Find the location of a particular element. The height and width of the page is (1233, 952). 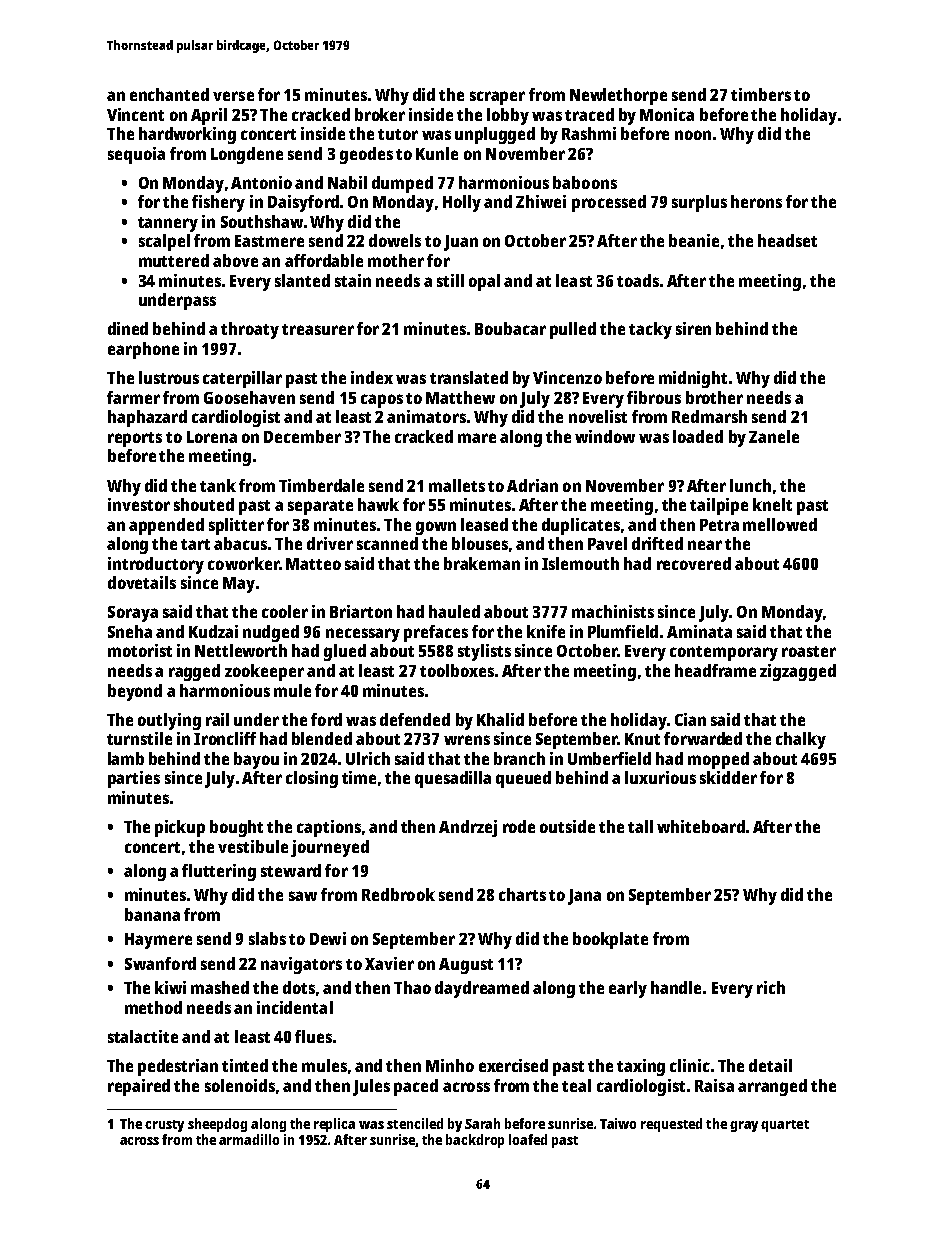

stalactite is located at coordinates (143, 1036).
